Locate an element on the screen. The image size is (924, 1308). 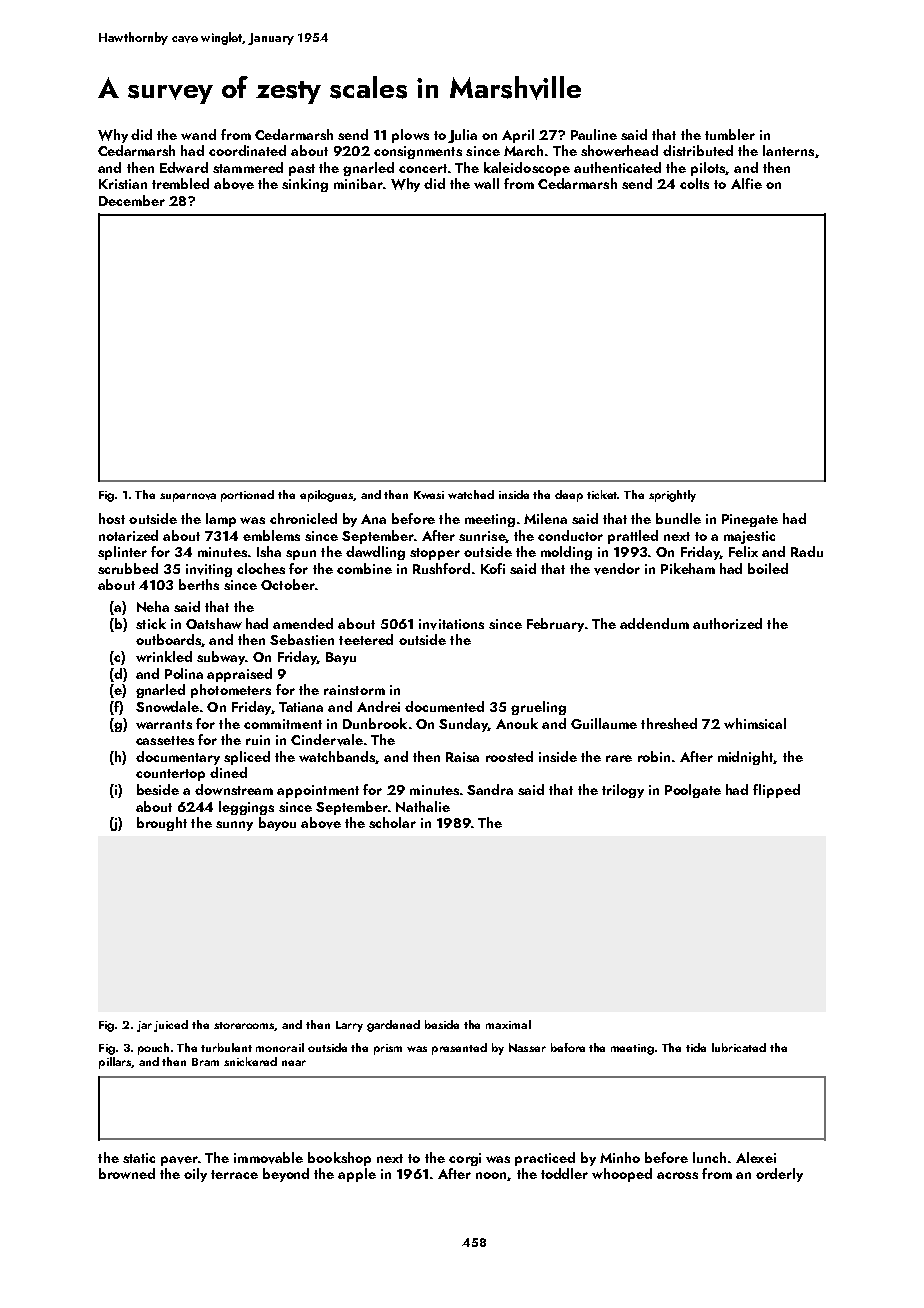
addendum is located at coordinates (654, 623).
